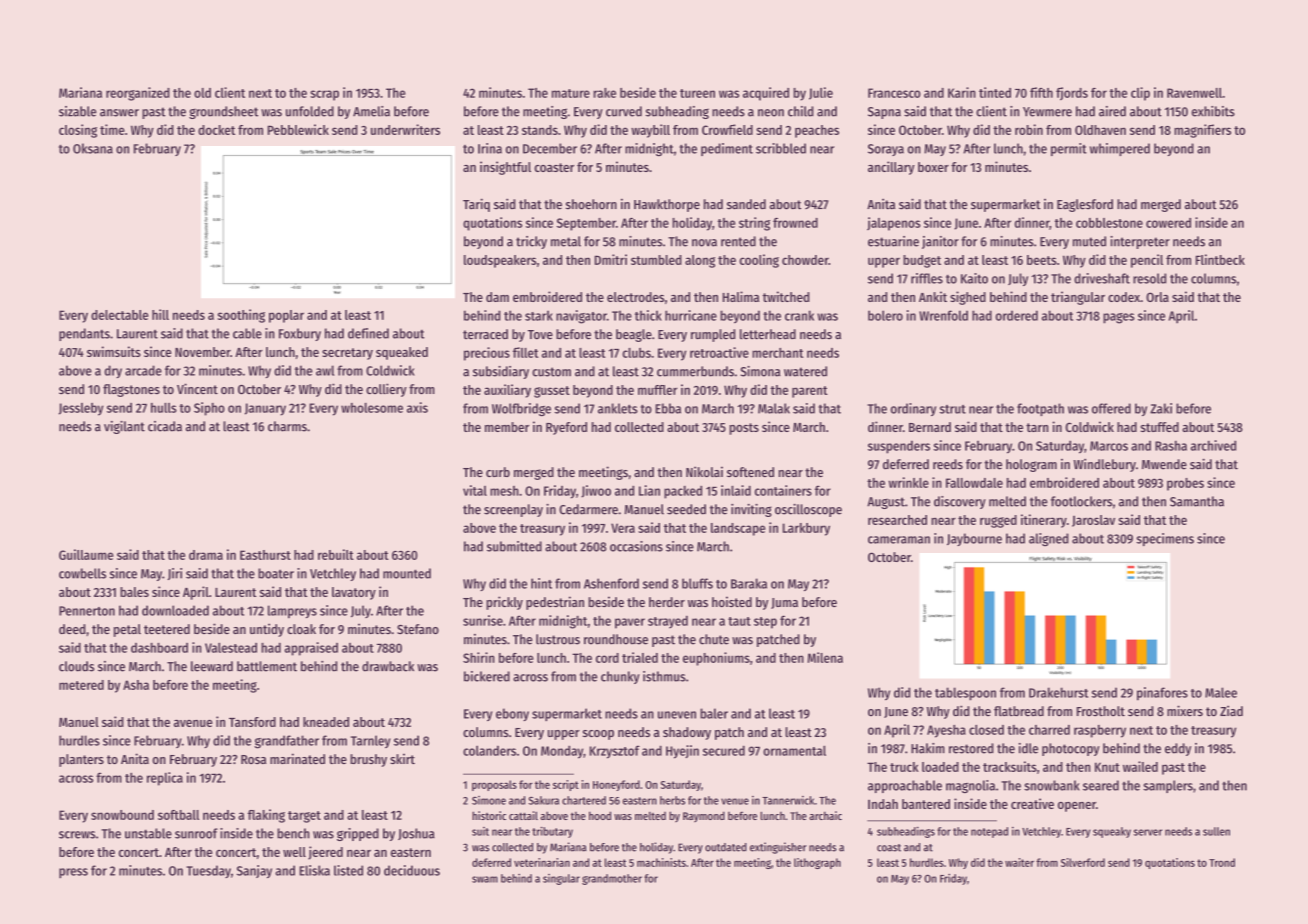 This screenshot has height=924, width=1308. Describe the element at coordinates (581, 317) in the screenshot. I see `navigator` at that location.
